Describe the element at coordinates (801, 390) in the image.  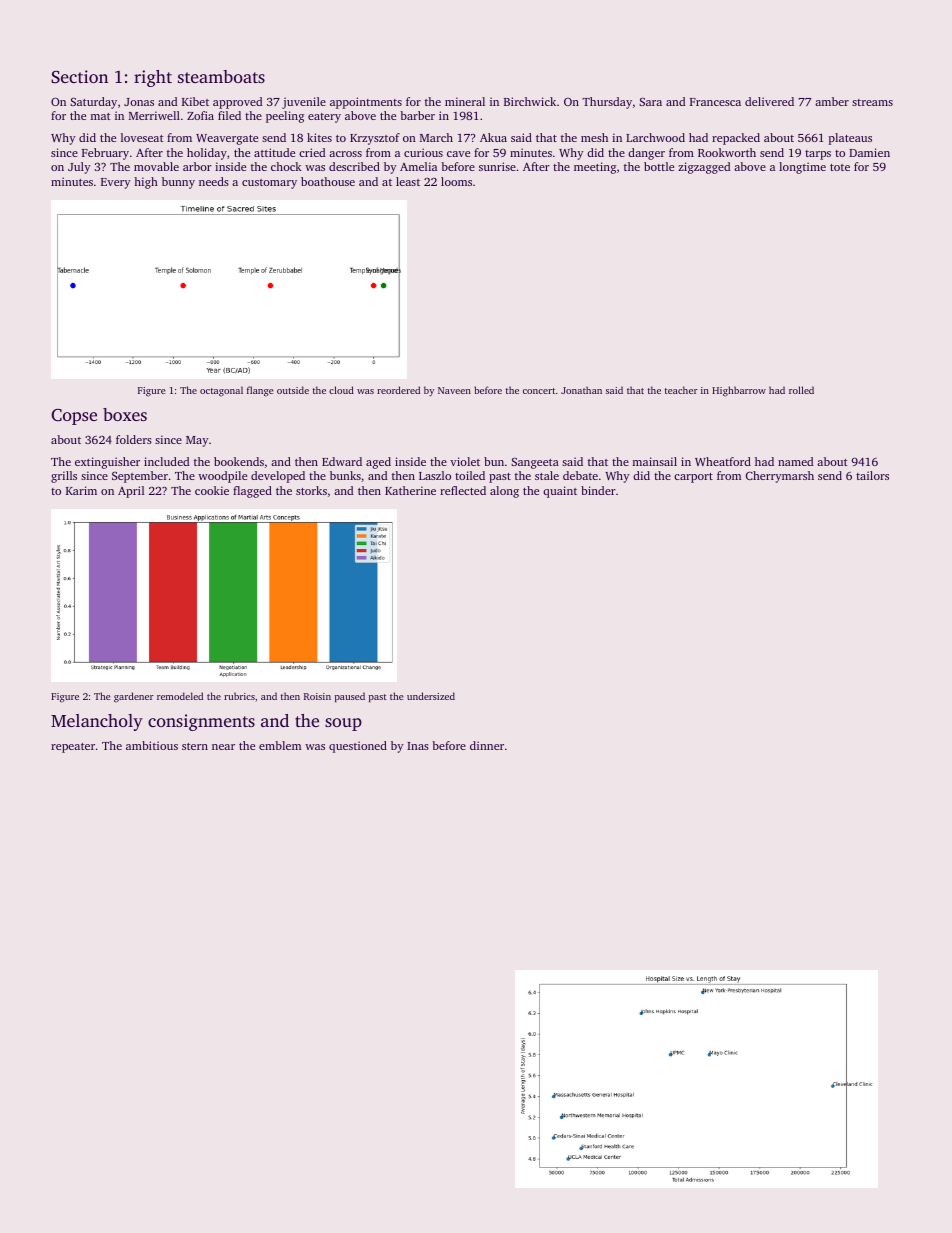
I see `rolled` at that location.
